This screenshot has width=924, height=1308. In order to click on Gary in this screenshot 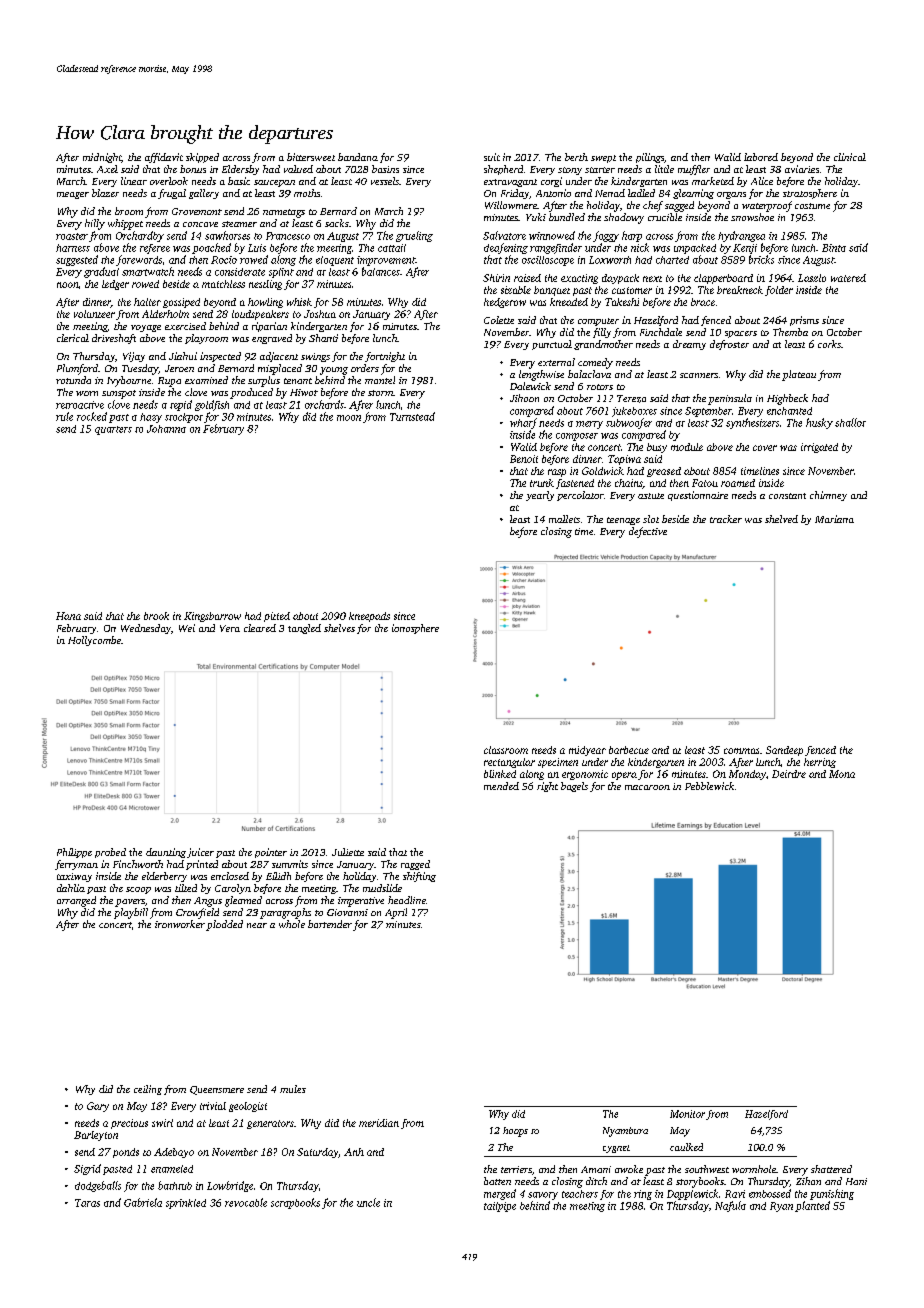, I will do `click(98, 1107)`.
